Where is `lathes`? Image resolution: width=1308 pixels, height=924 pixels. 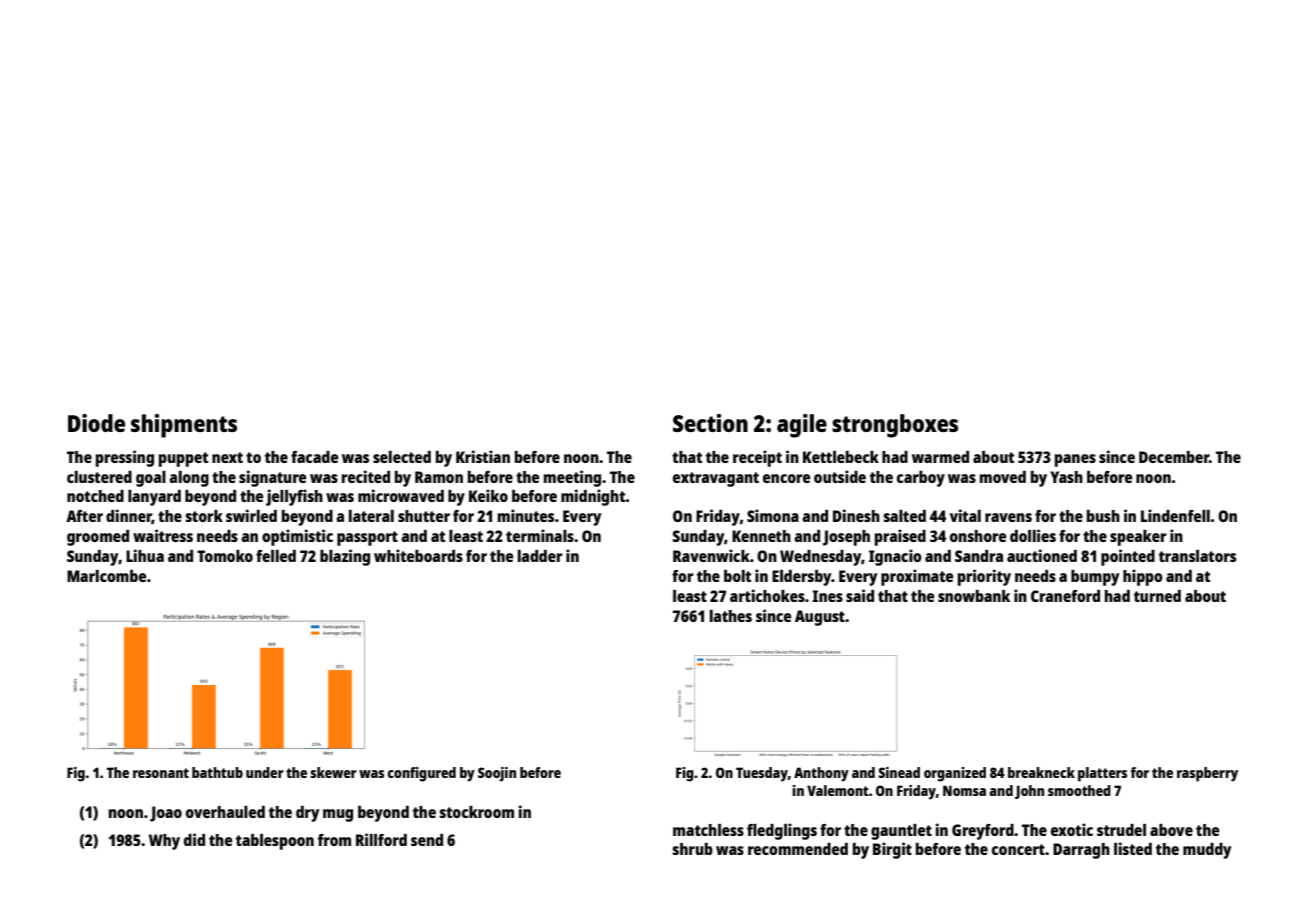 lathes is located at coordinates (731, 616).
